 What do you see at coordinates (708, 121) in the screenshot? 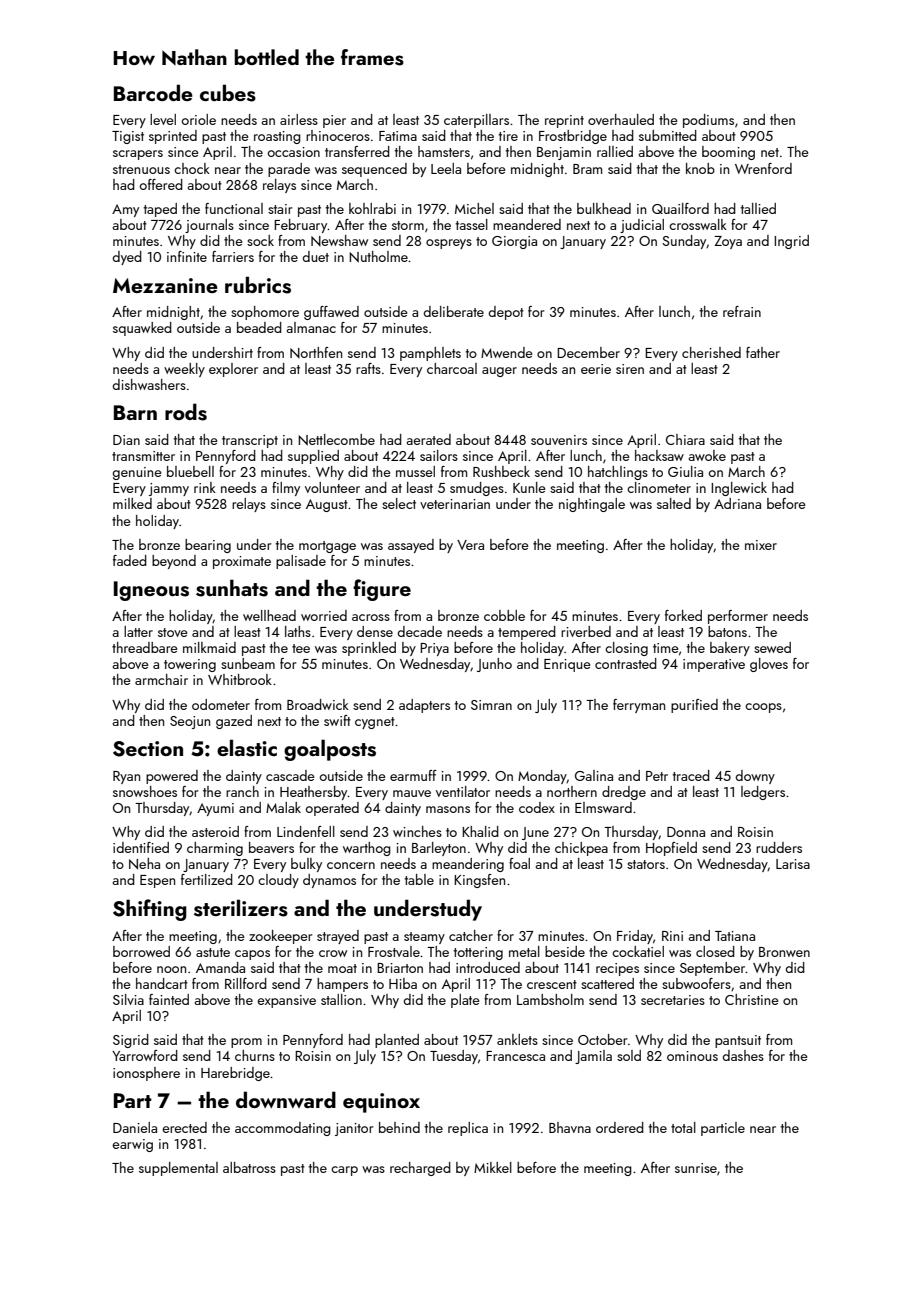
I see `podiums` at bounding box center [708, 121].
